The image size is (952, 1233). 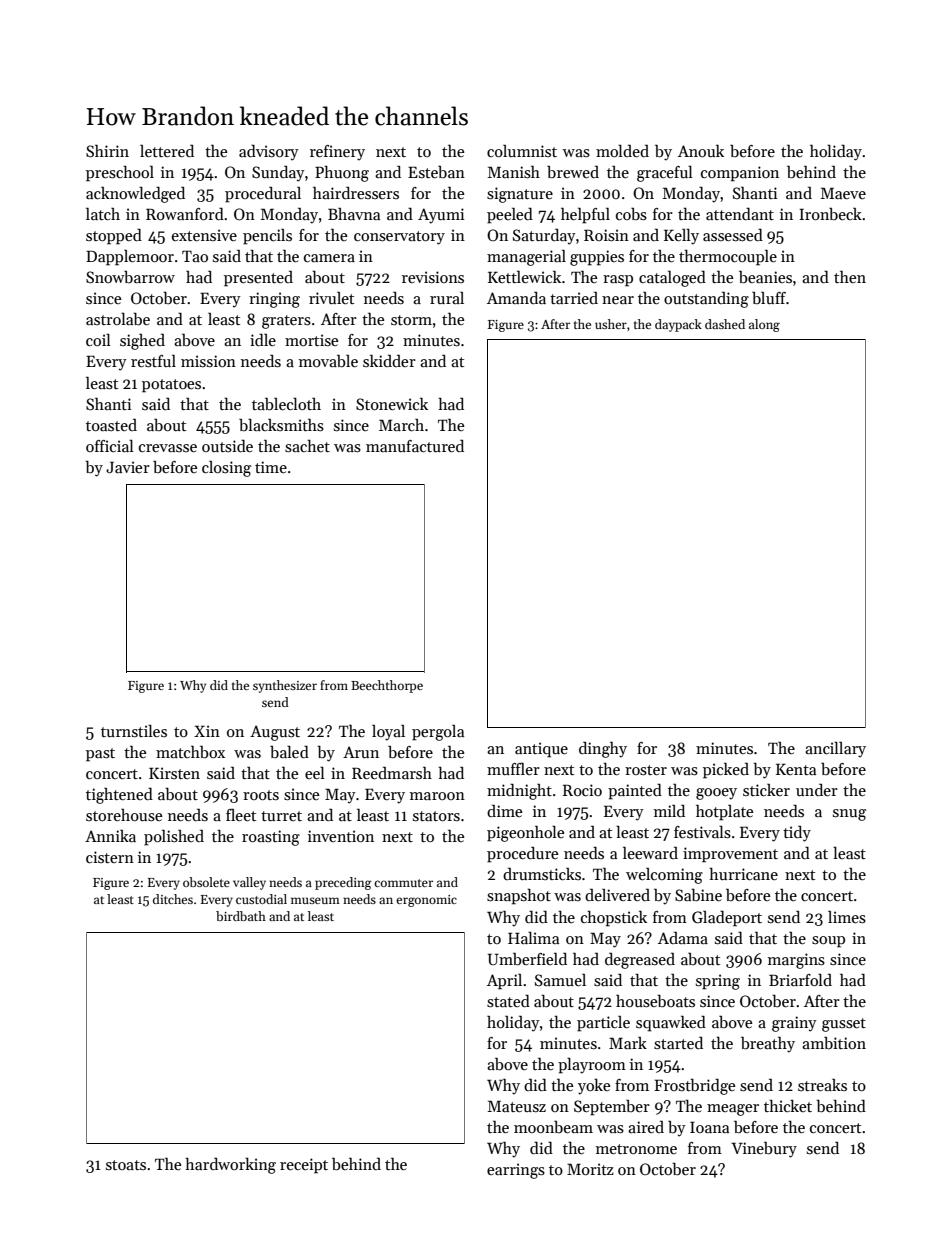 What do you see at coordinates (126, 1165) in the screenshot?
I see `stoats` at bounding box center [126, 1165].
